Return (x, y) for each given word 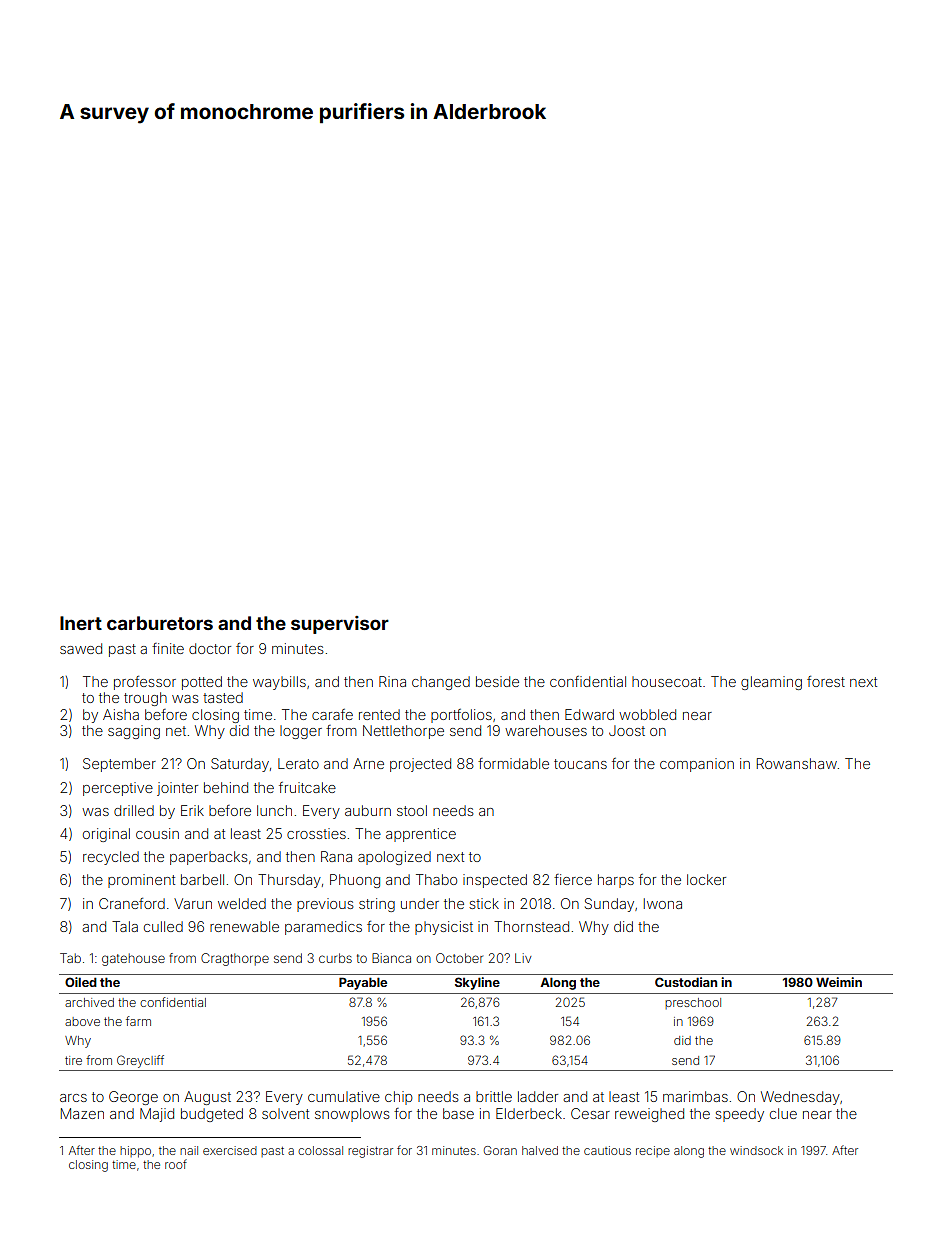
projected (420, 765)
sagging (134, 732)
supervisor (340, 625)
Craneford (132, 903)
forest (826, 681)
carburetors (160, 623)
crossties (316, 833)
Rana (336, 856)
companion (697, 765)
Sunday (609, 905)
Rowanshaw (797, 763)
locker (706, 879)
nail (189, 1150)
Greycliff (140, 1061)
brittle (494, 1096)
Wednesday (800, 1098)
